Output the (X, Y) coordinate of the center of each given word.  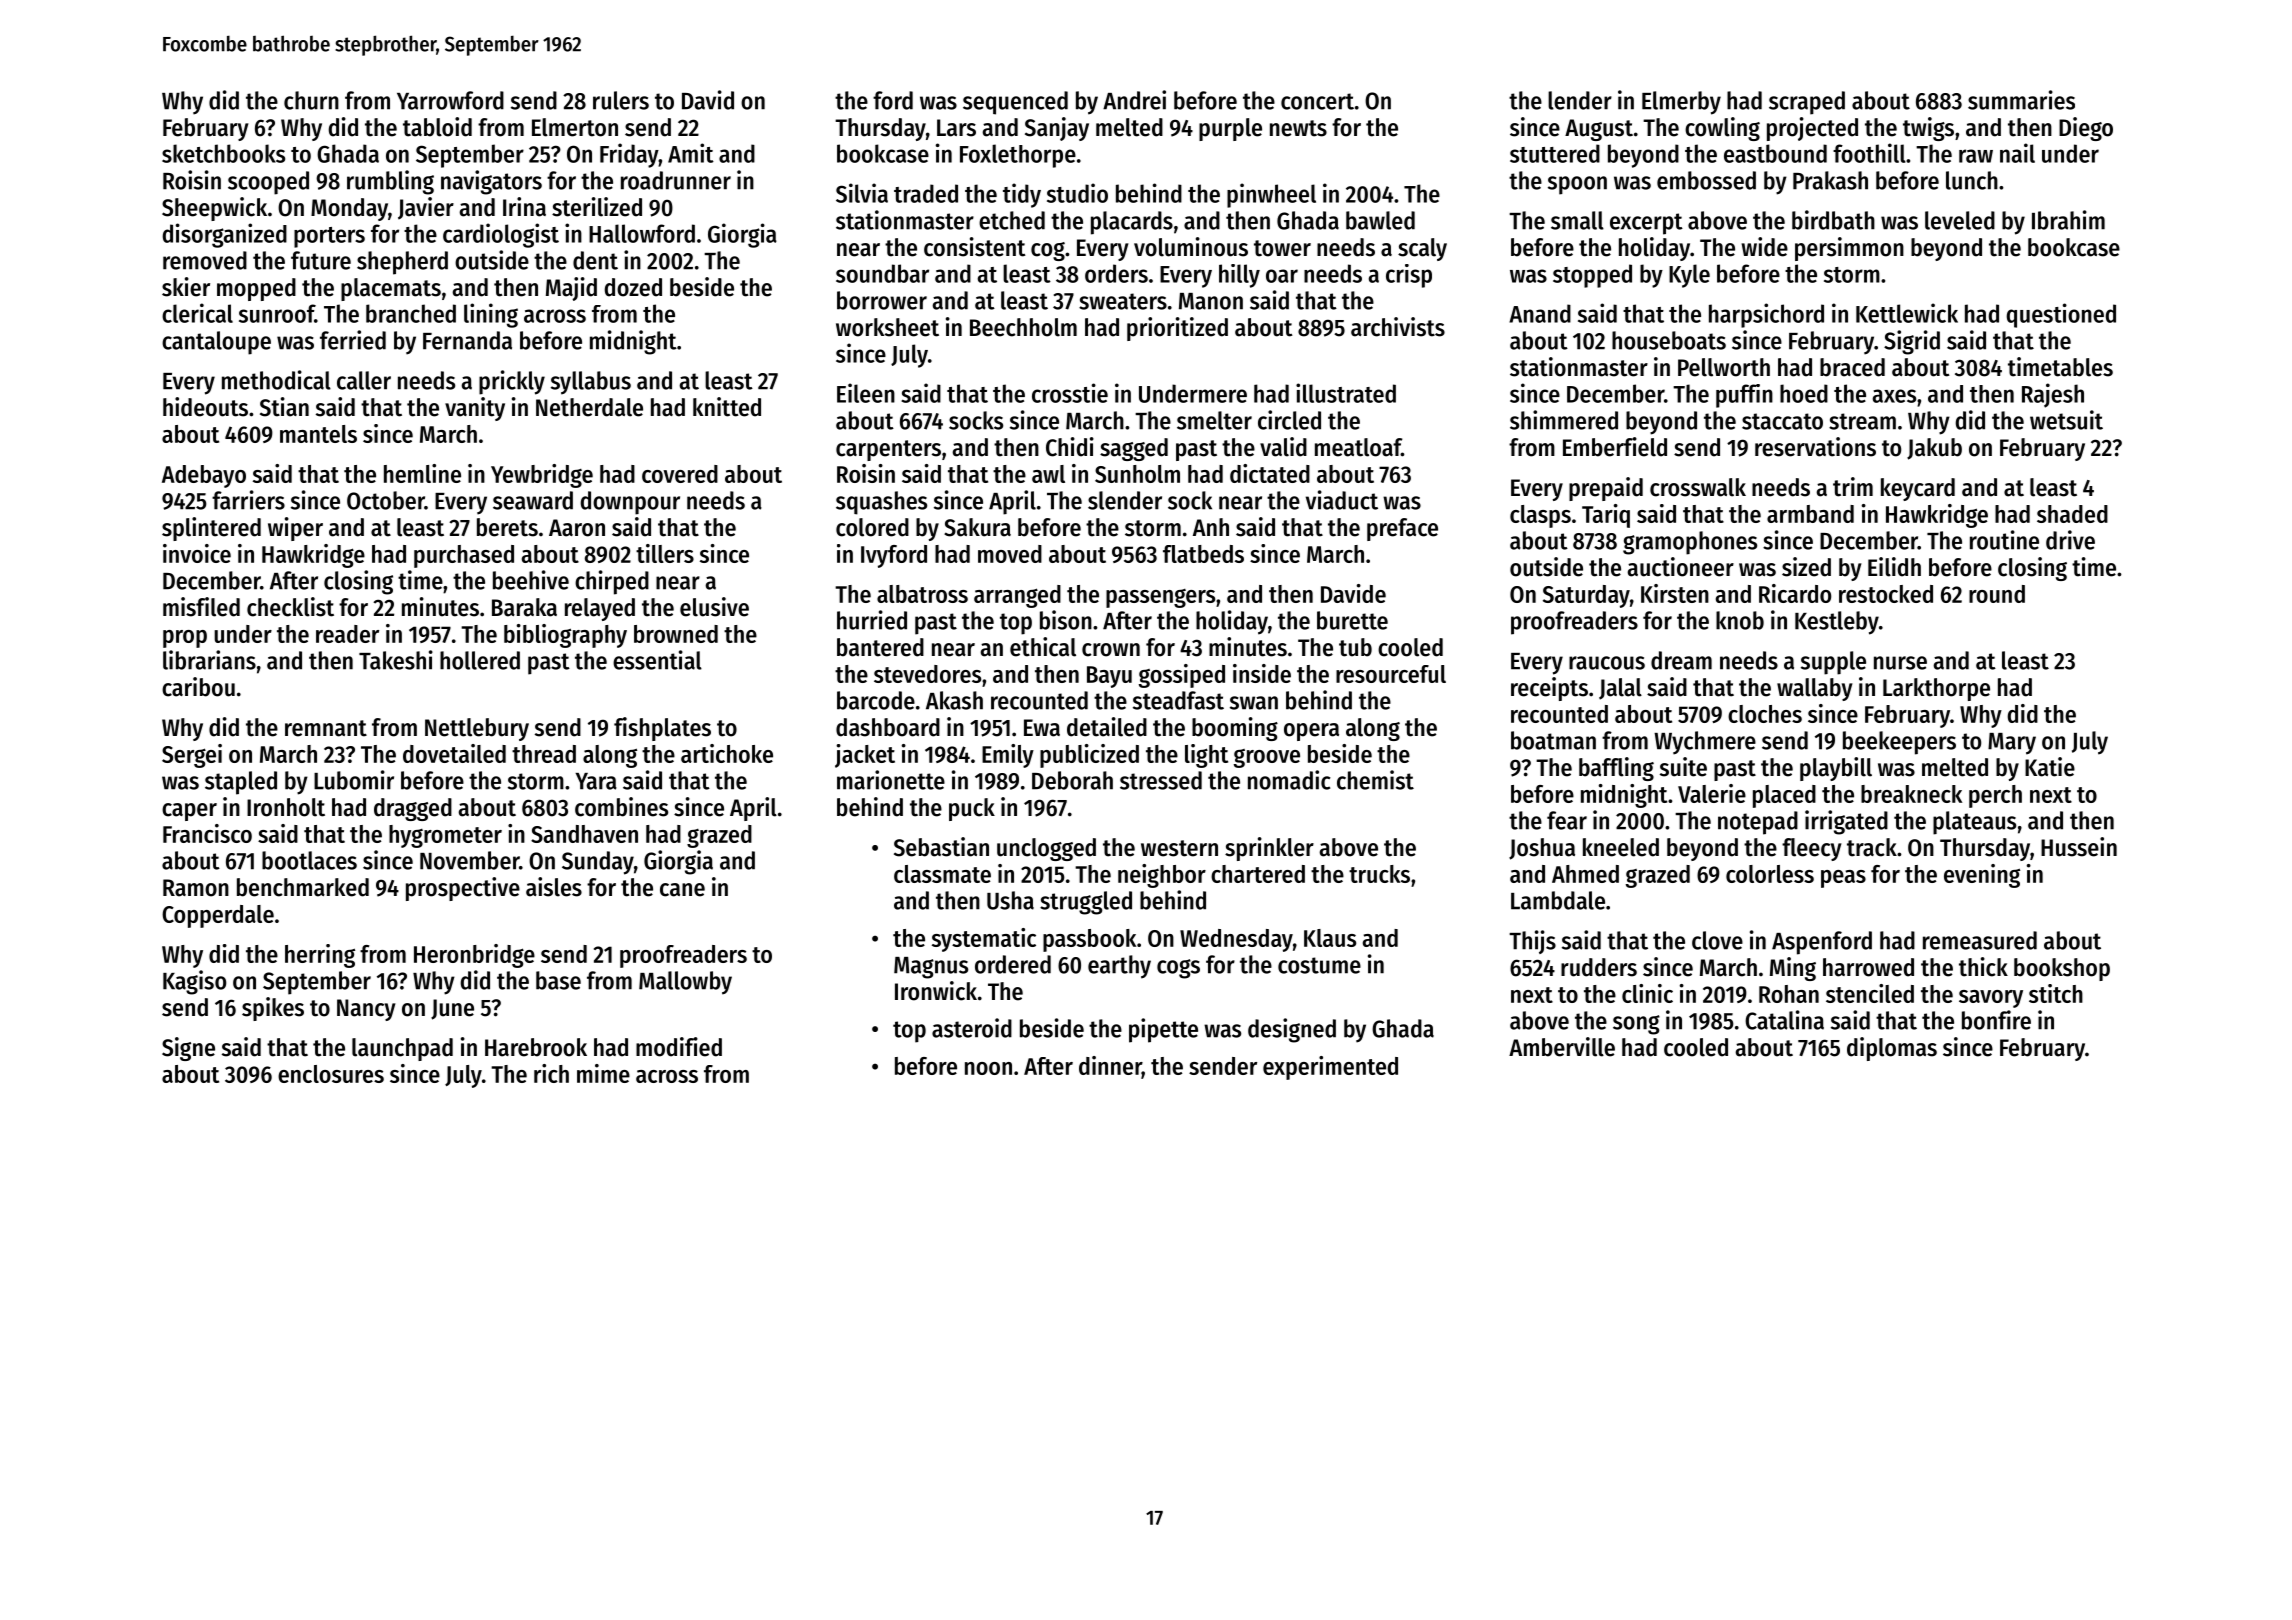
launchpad (402, 1049)
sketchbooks (223, 153)
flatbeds (1203, 554)
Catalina (1784, 1020)
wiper (295, 529)
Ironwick (936, 991)
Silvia (862, 193)
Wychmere (1705, 743)
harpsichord (1766, 315)
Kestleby (1837, 623)
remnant (326, 728)
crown (1111, 650)
